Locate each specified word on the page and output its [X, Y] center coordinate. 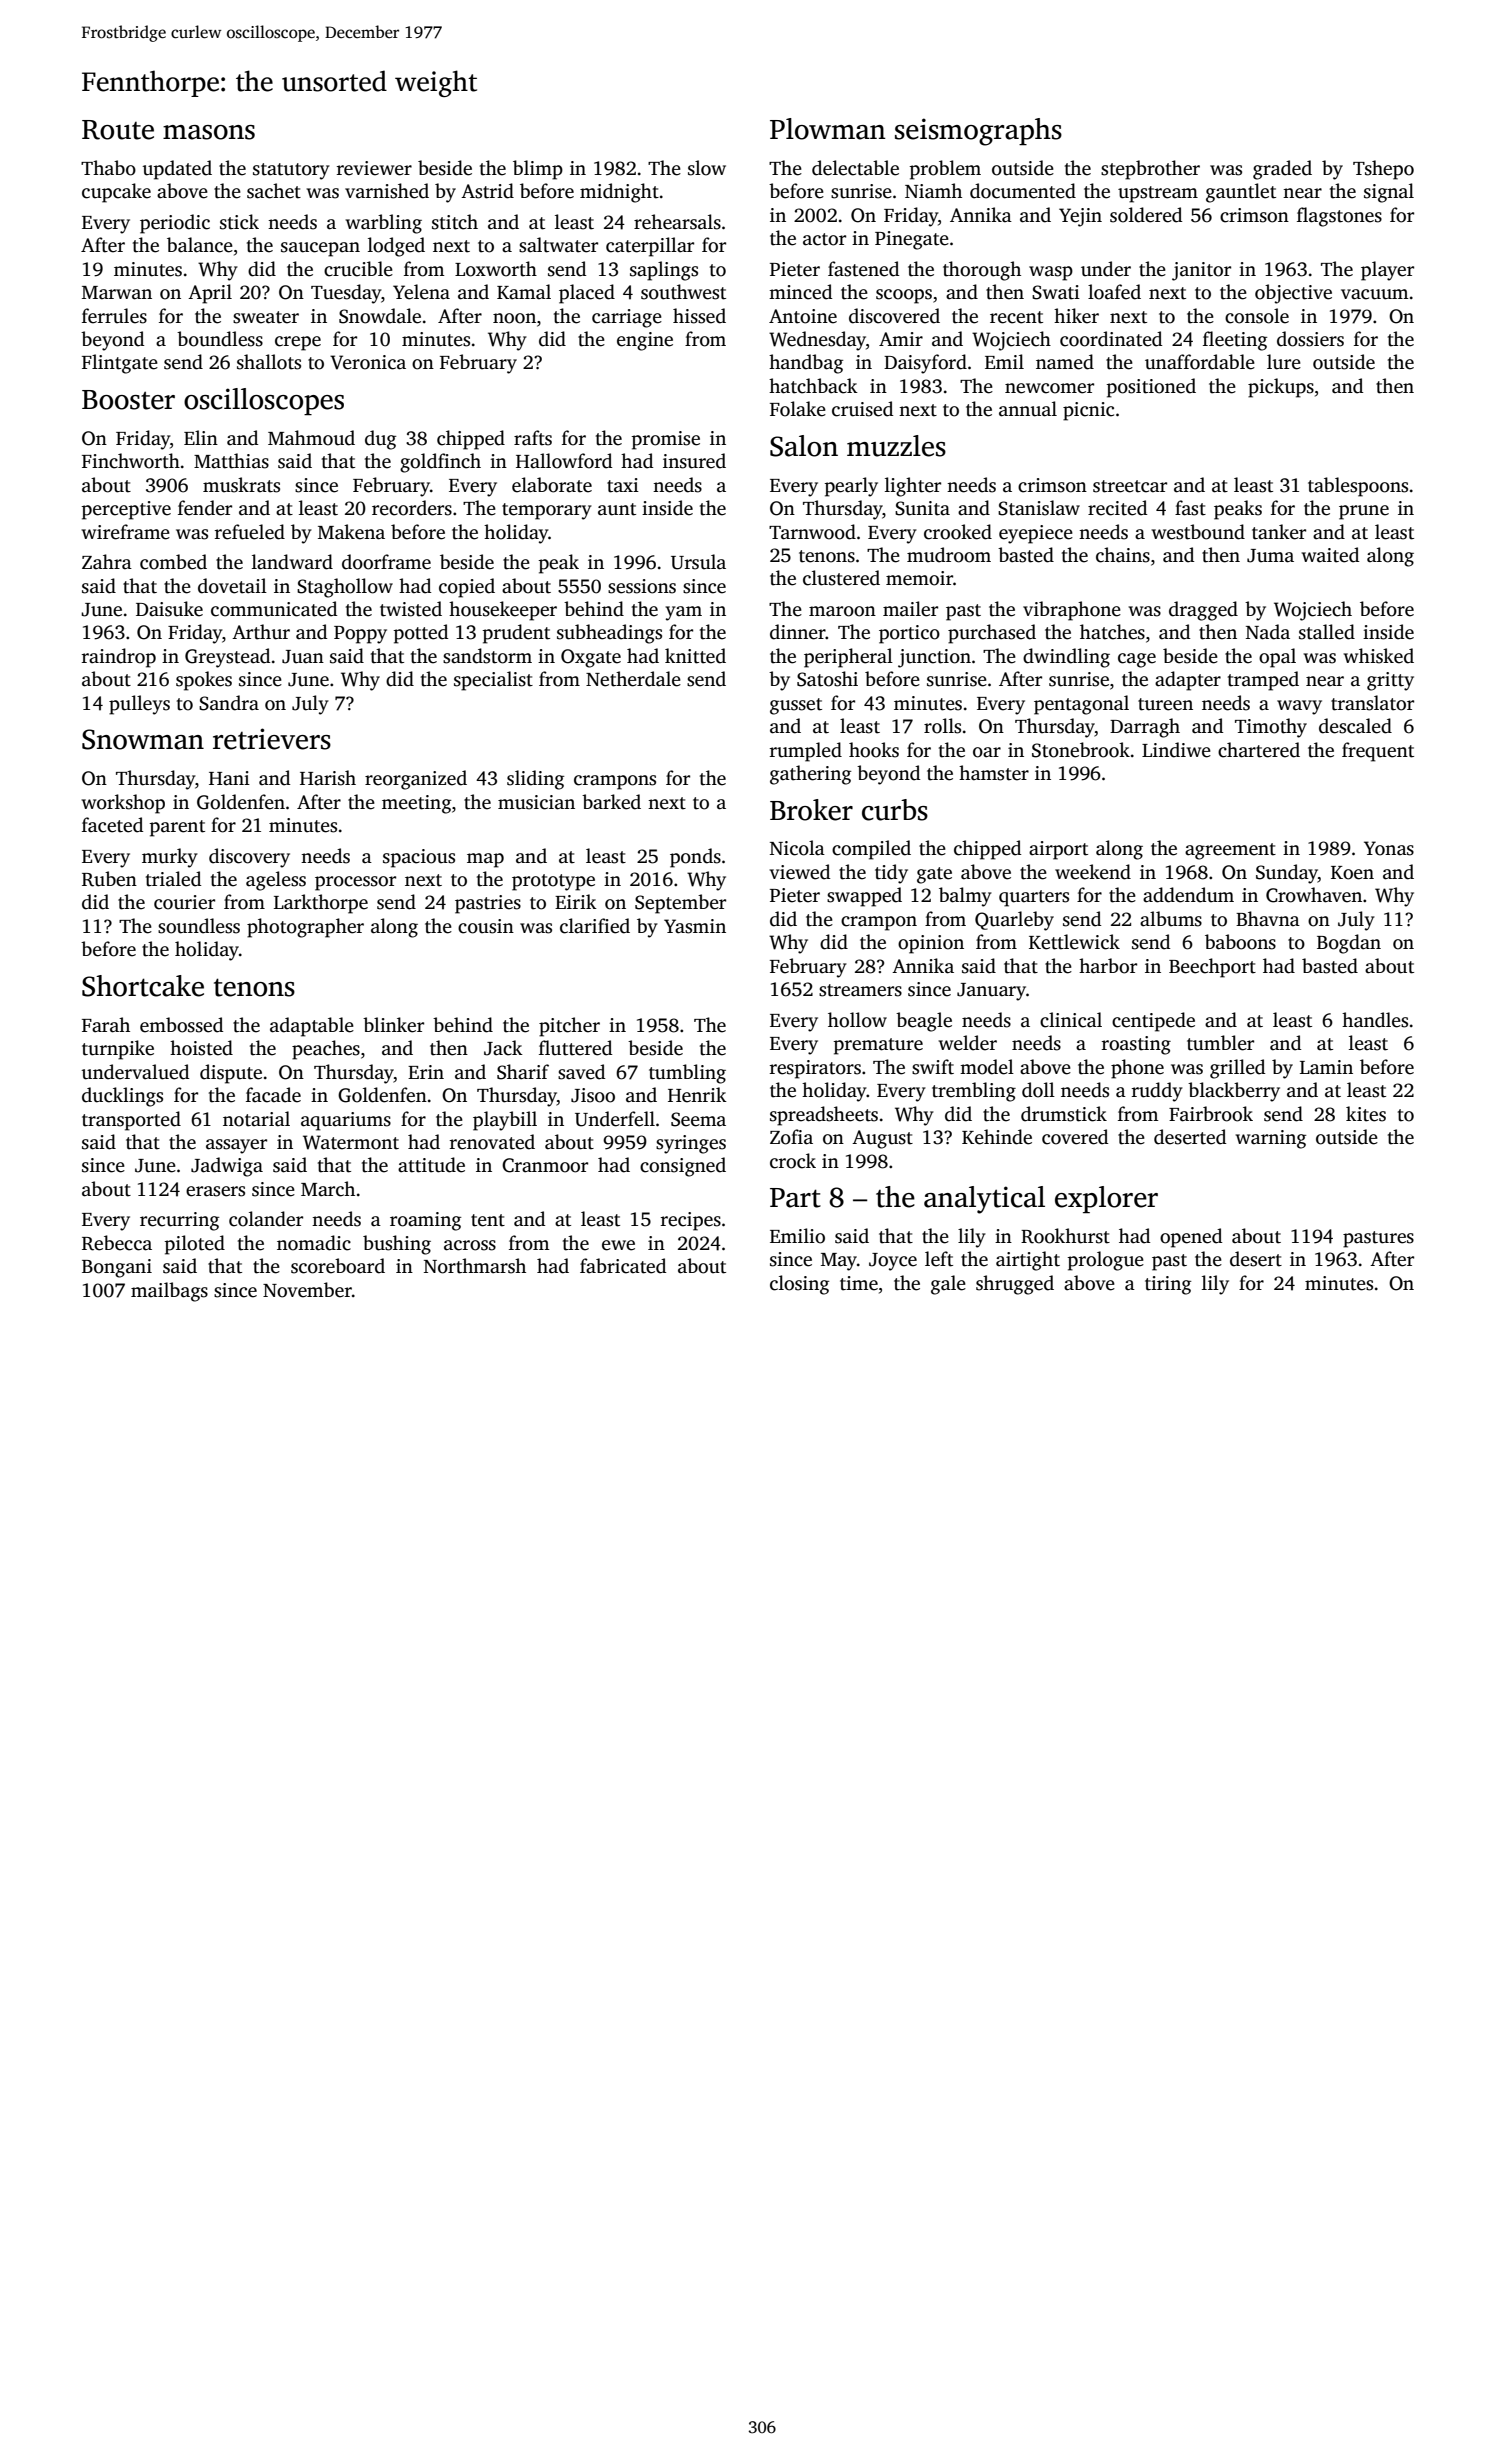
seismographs [978, 132]
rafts [533, 438]
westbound [1198, 532]
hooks [874, 750]
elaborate [552, 485]
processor [355, 883]
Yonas [1389, 848]
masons [209, 132]
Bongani [117, 1268]
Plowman [828, 129]
